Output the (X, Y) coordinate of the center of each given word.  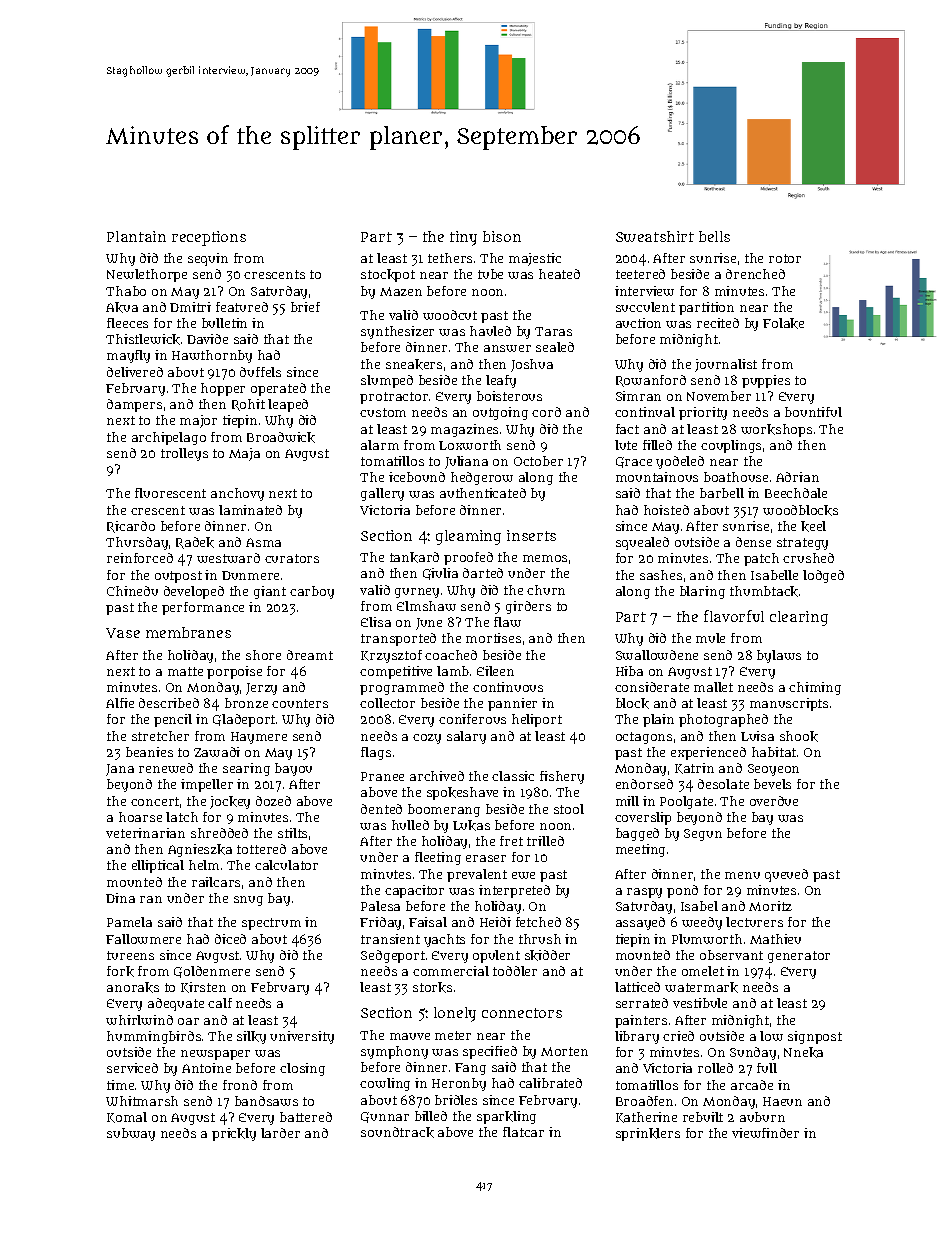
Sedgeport (393, 956)
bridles (456, 1100)
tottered (261, 849)
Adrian (797, 477)
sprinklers (648, 1134)
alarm (380, 445)
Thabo (126, 291)
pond (682, 891)
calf (220, 1003)
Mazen (401, 291)
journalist (726, 365)
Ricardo (131, 527)
